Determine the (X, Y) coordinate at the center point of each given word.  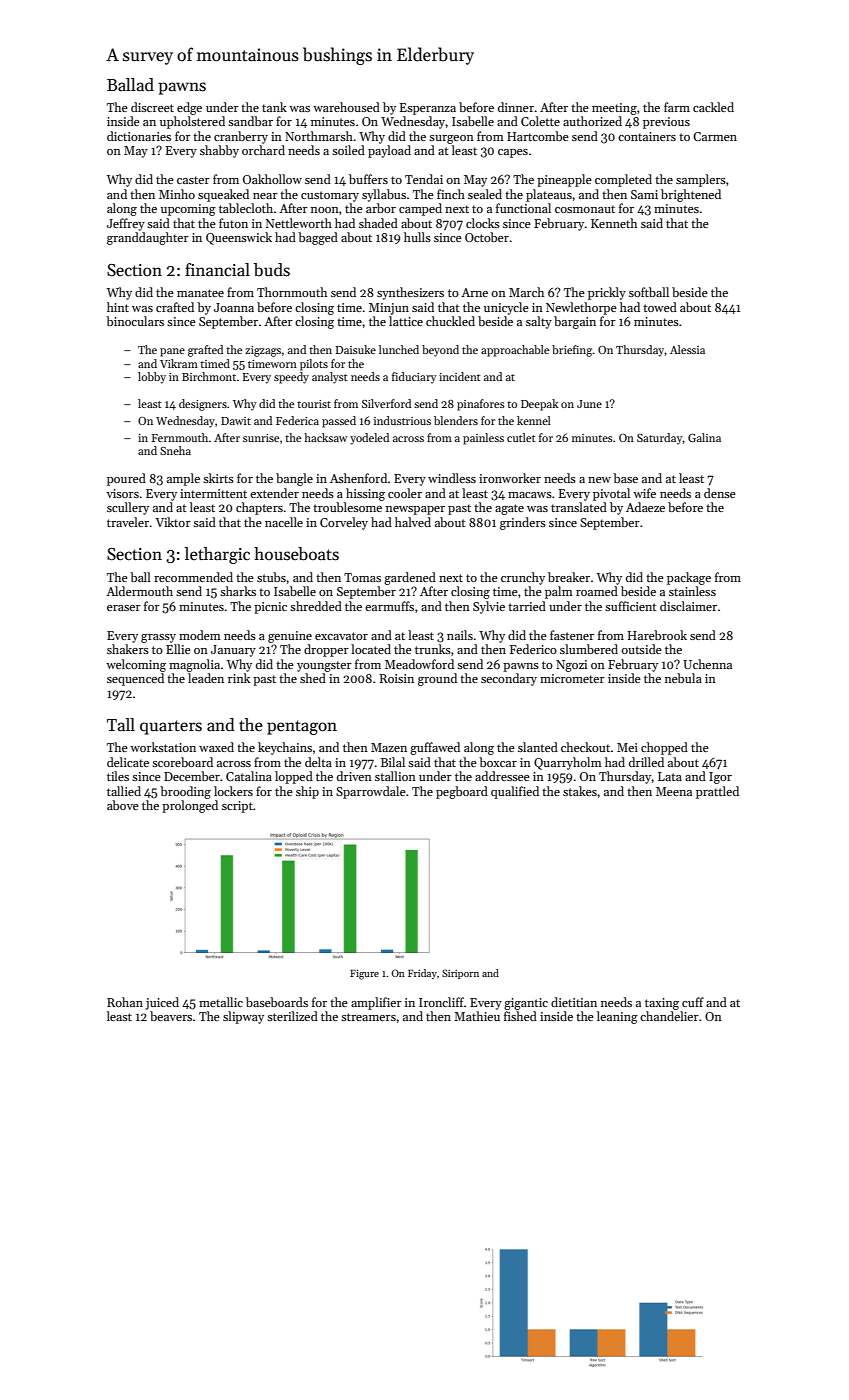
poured (126, 479)
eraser (124, 608)
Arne (474, 292)
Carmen (715, 136)
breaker (569, 577)
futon (233, 223)
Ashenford (358, 478)
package (689, 578)
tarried (527, 606)
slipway (243, 1017)
